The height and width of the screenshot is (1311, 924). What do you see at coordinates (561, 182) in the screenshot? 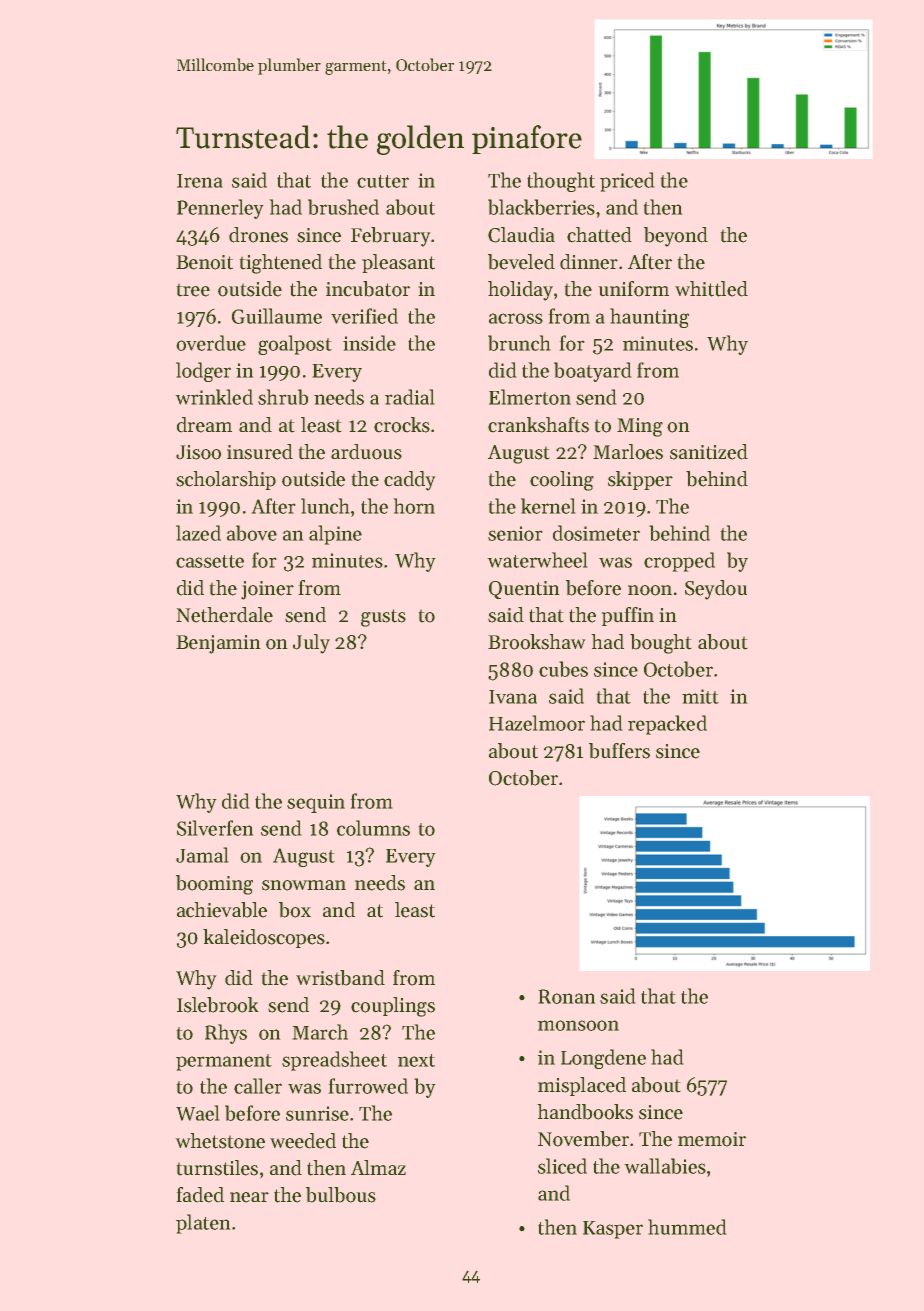
I see `thought` at bounding box center [561, 182].
